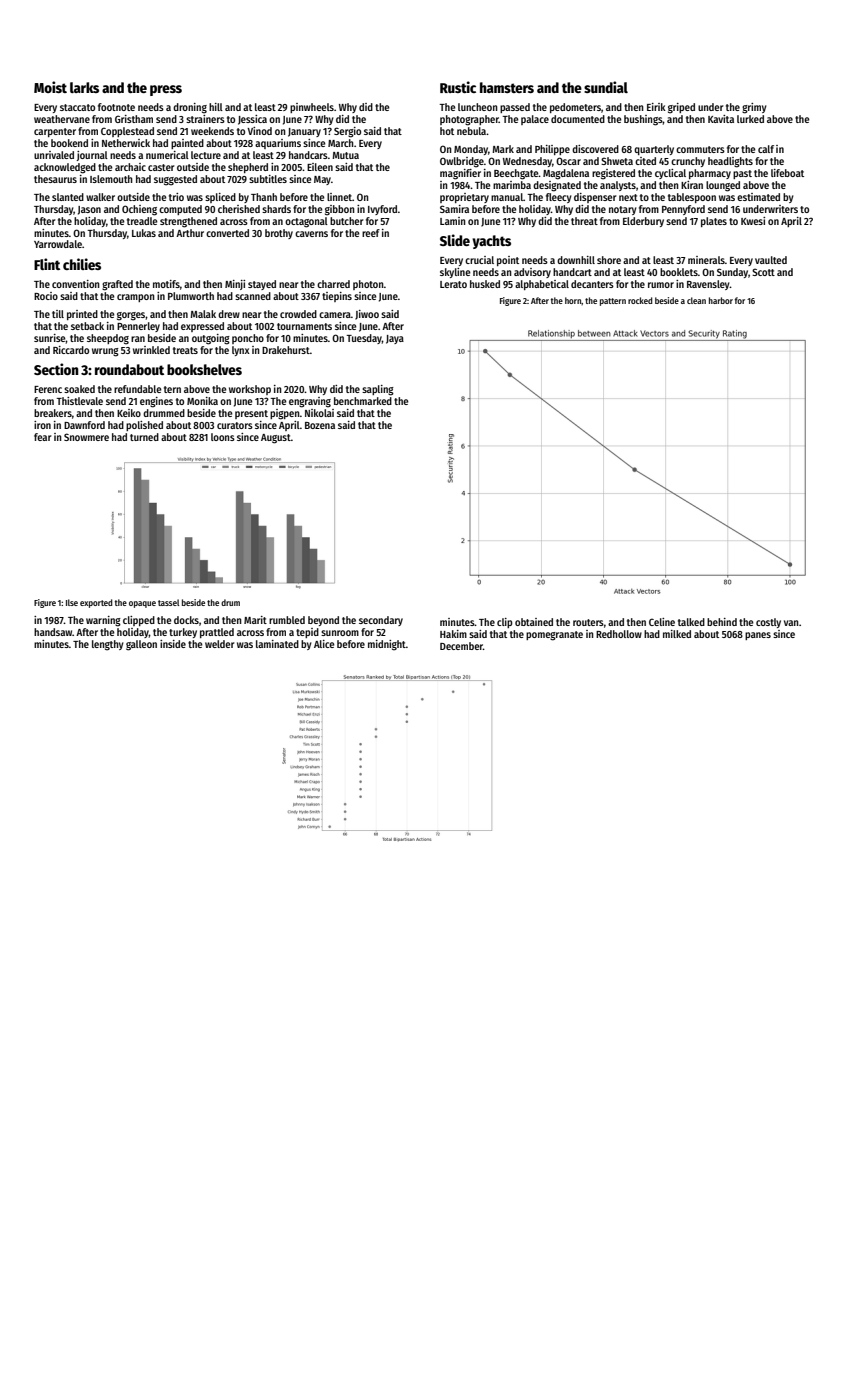  What do you see at coordinates (367, 315) in the screenshot?
I see `Jiwoo` at bounding box center [367, 315].
